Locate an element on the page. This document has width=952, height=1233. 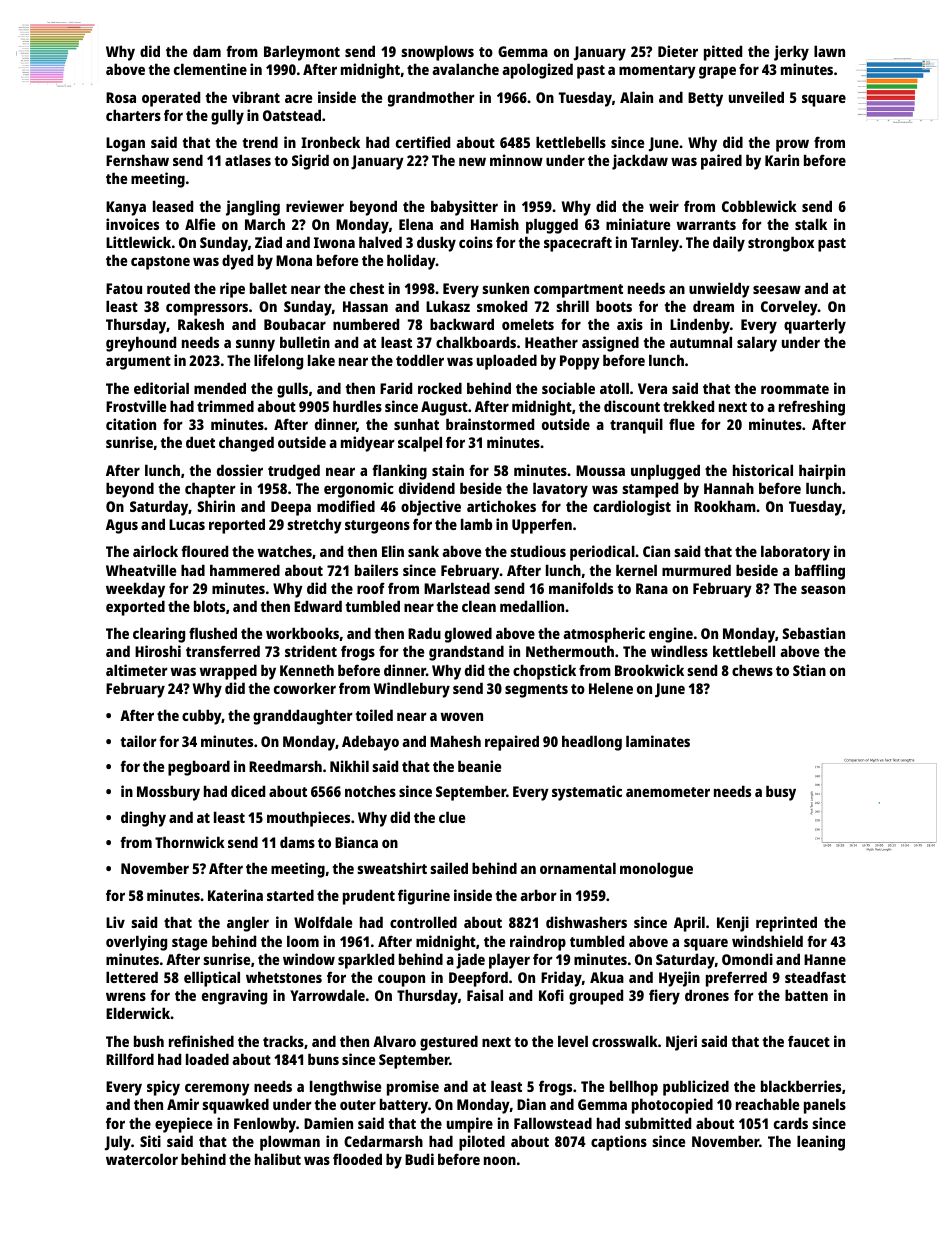
Fernshaw is located at coordinates (137, 160).
